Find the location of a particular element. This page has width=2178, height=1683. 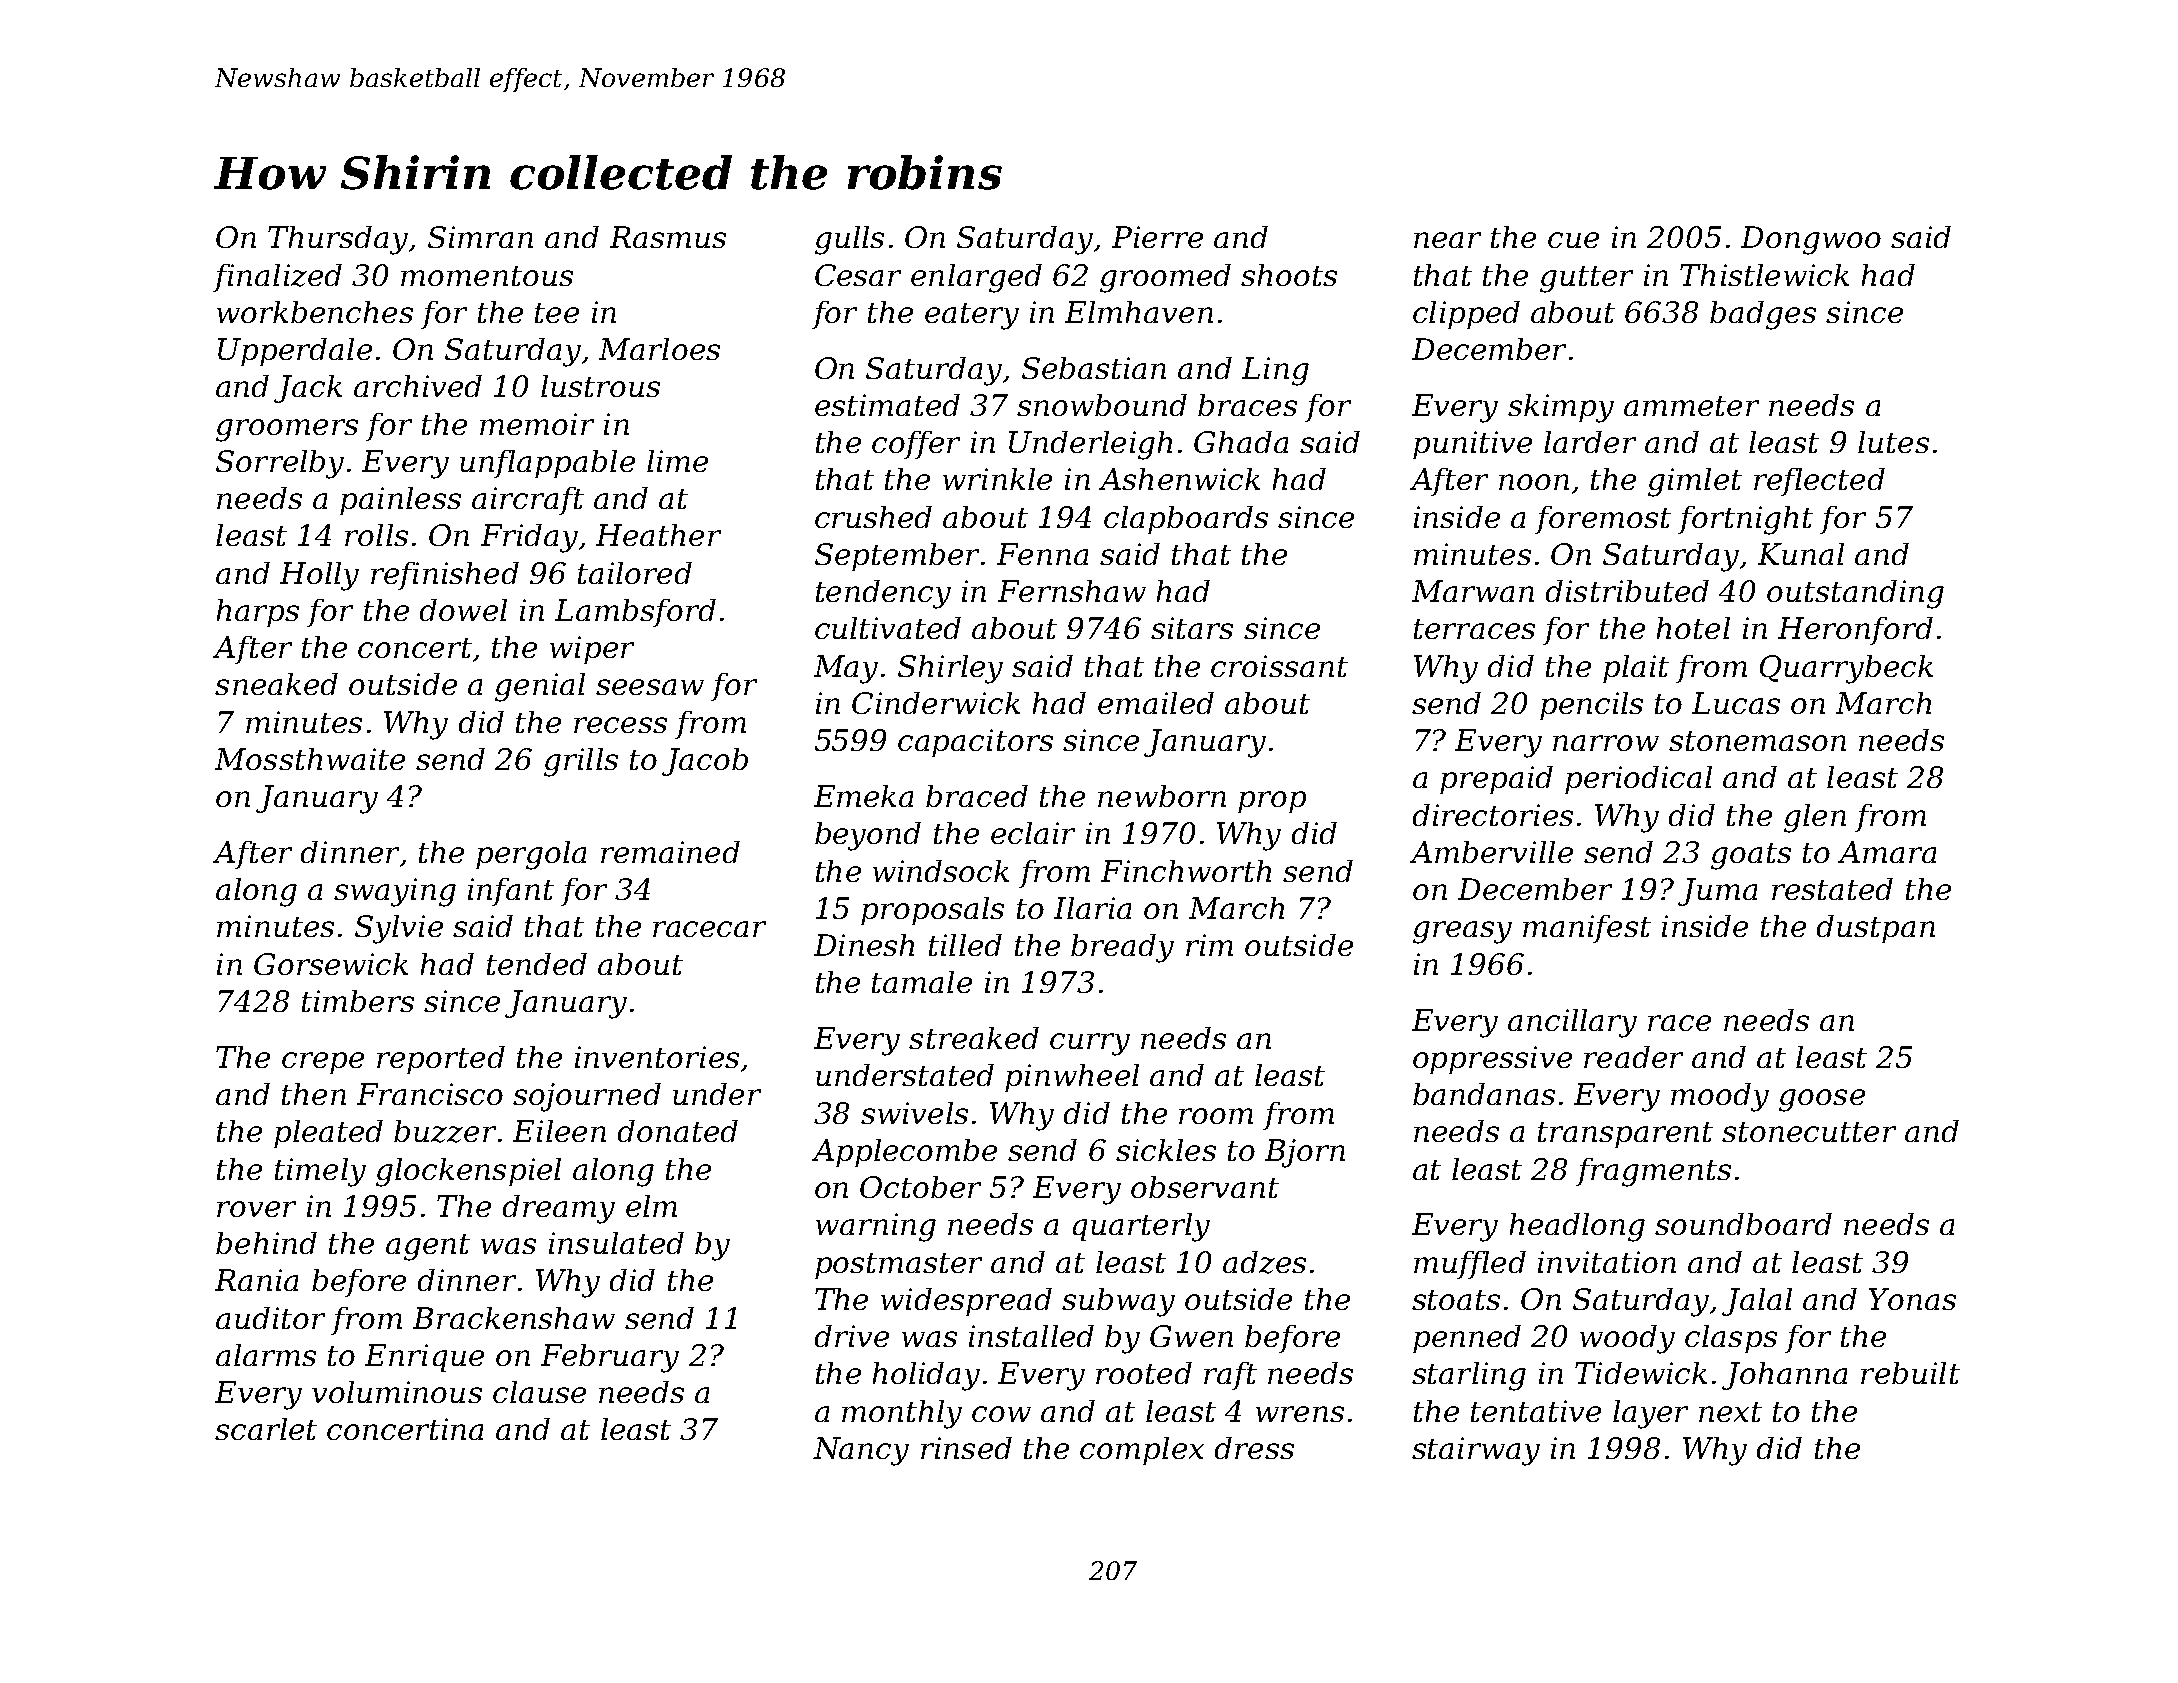

voluminous is located at coordinates (397, 1392).
